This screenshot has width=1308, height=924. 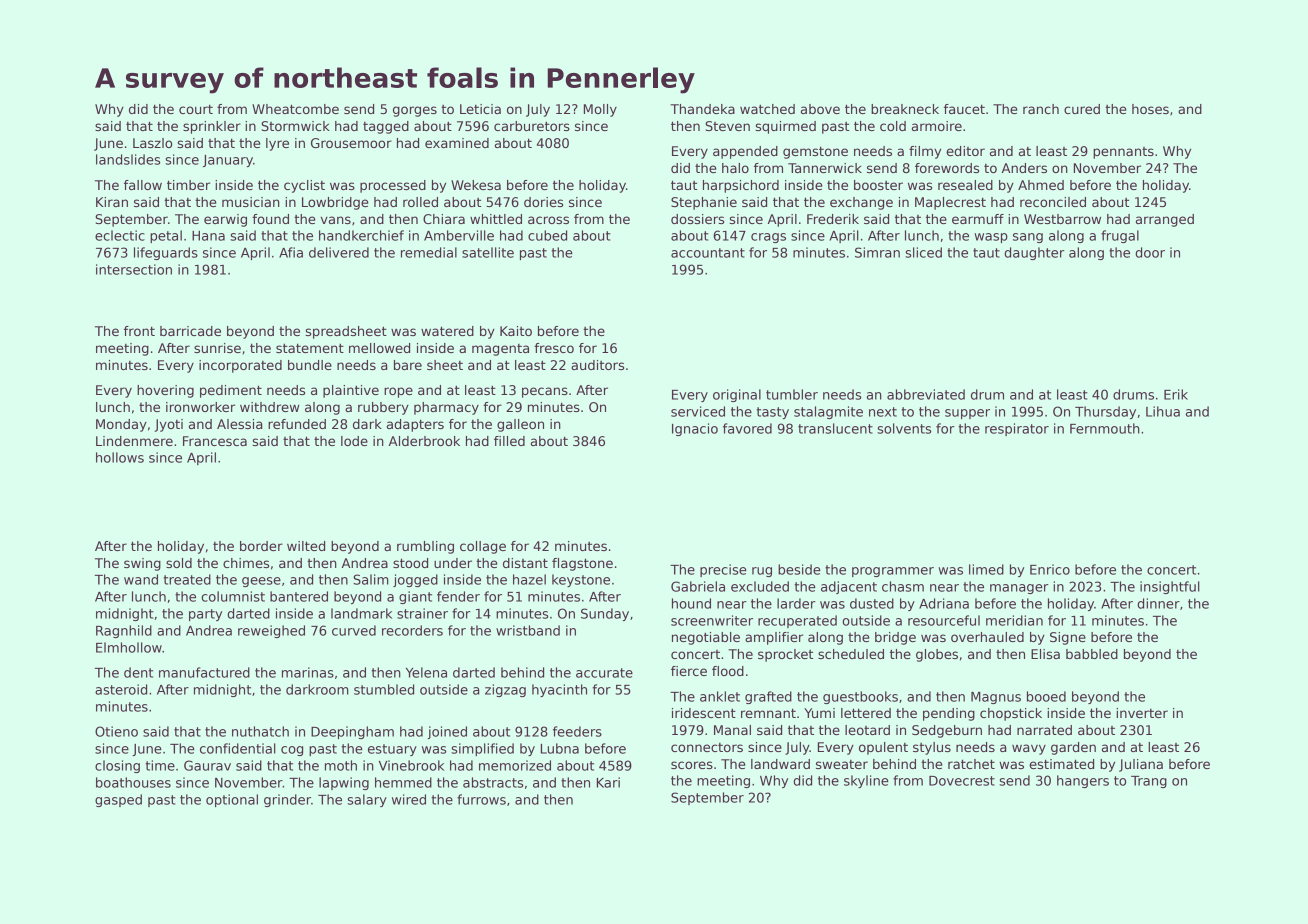 What do you see at coordinates (352, 732) in the screenshot?
I see `Deepingham` at bounding box center [352, 732].
